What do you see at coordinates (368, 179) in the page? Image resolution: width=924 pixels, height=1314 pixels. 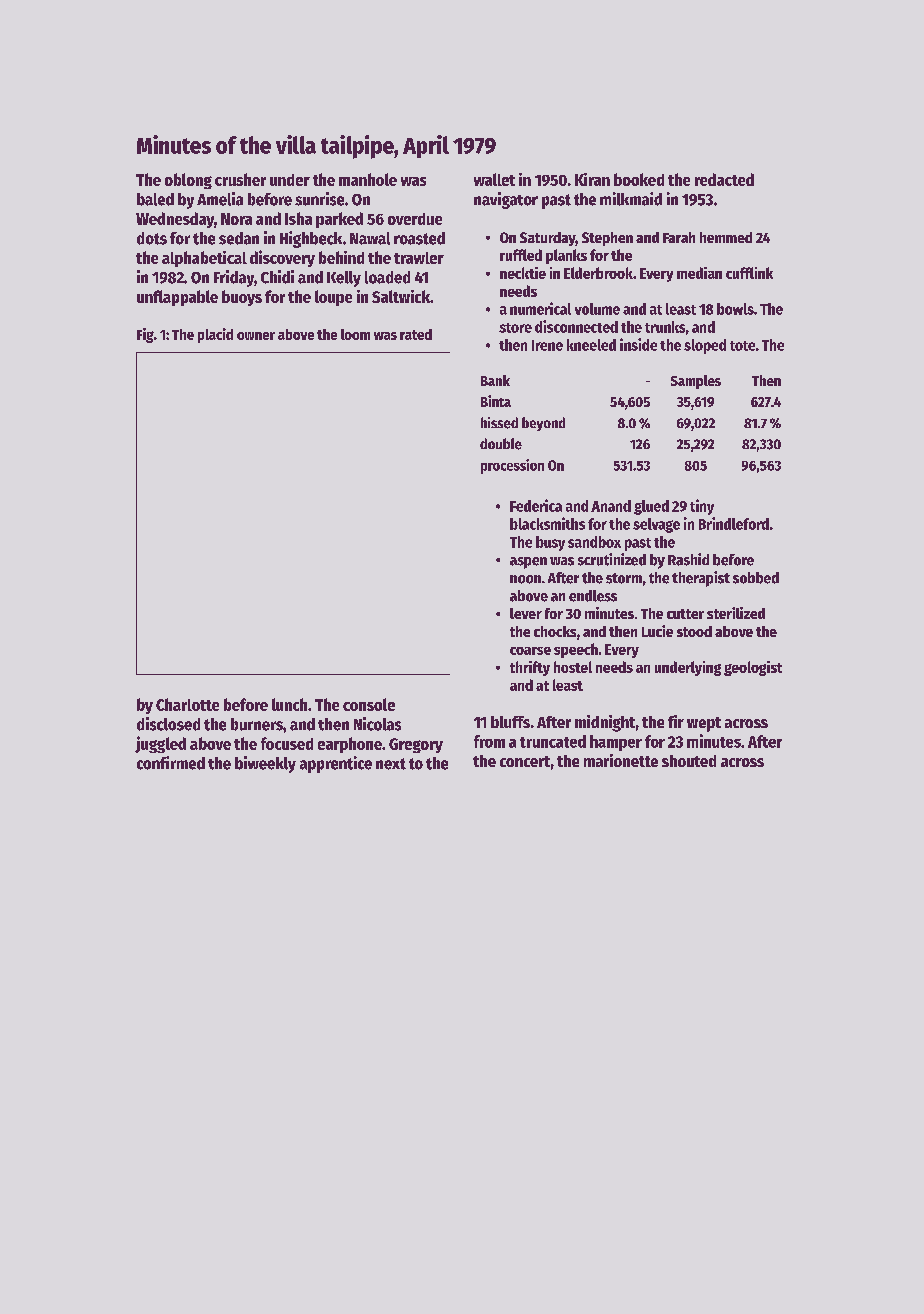 I see `manhole` at bounding box center [368, 179].
